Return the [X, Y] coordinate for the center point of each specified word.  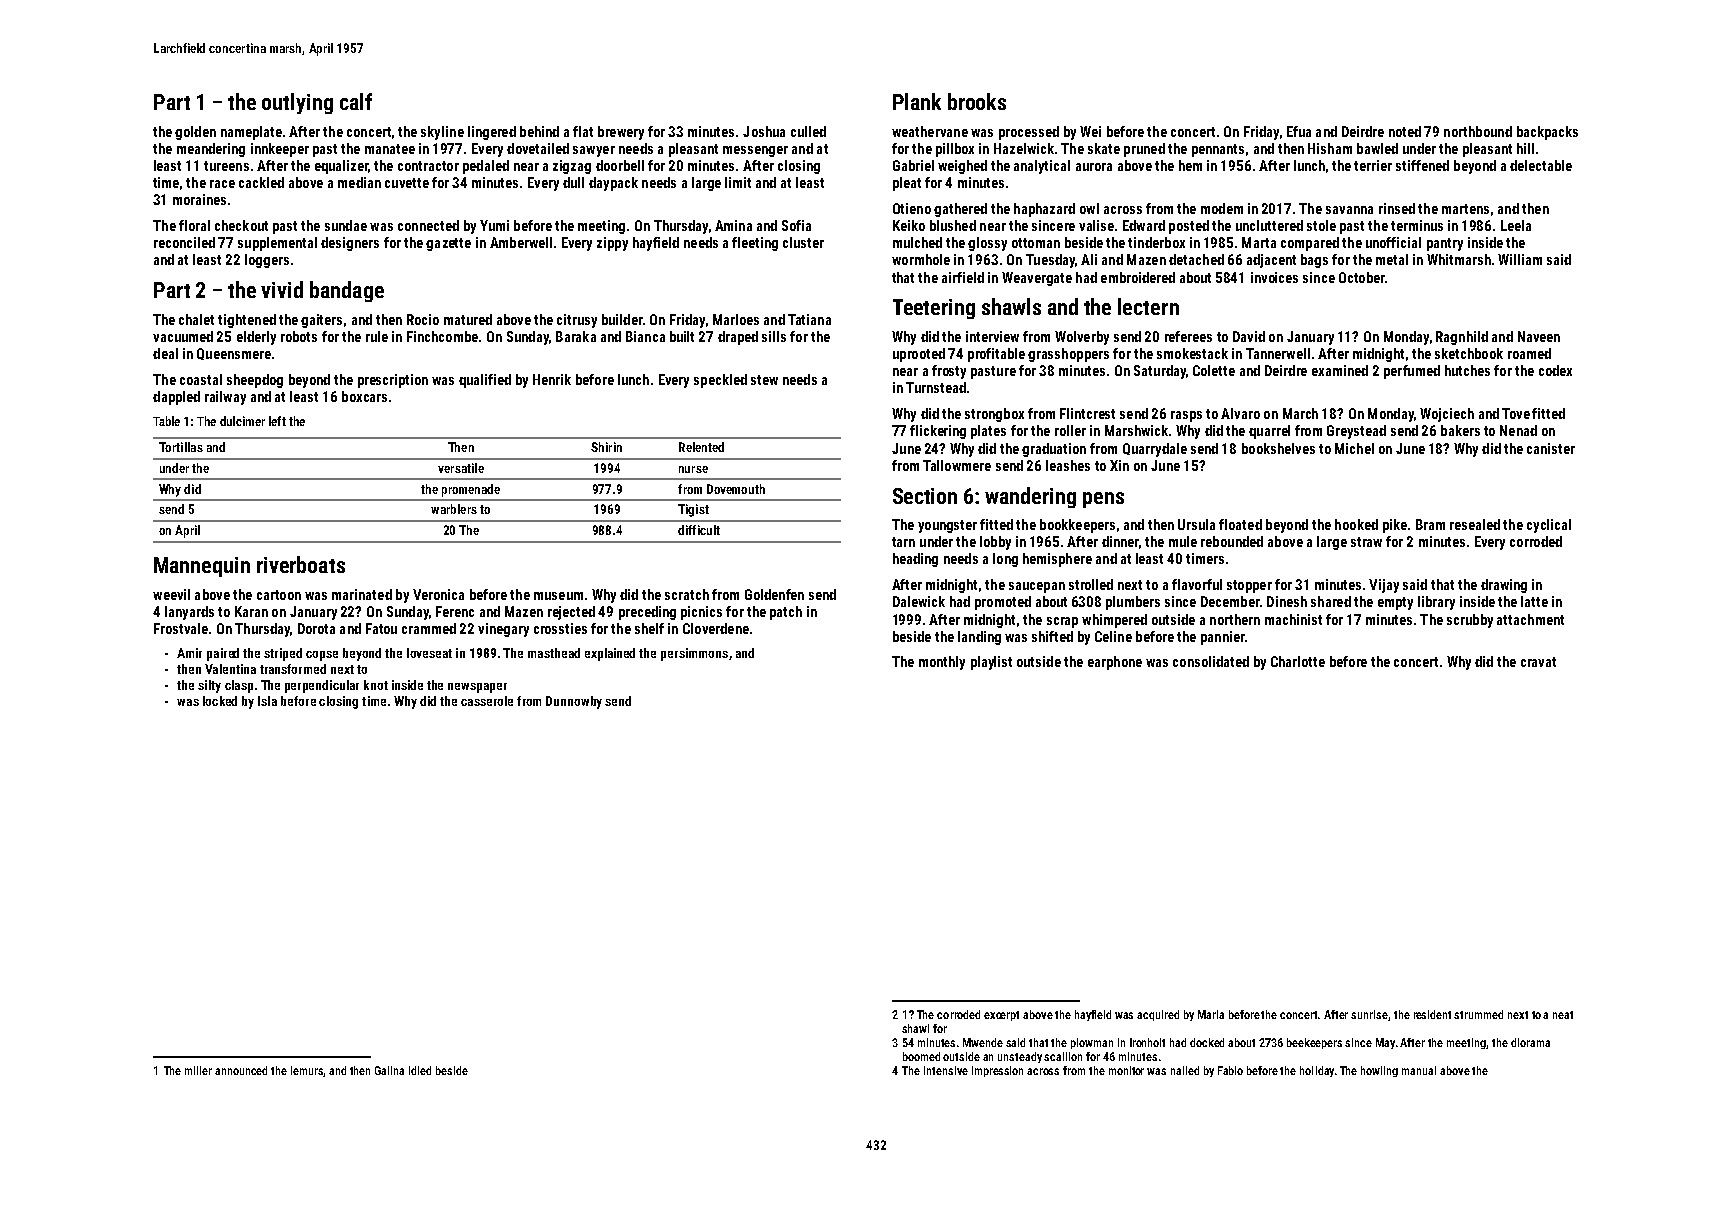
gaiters [321, 321]
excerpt [1001, 1016]
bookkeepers [1077, 526]
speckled [720, 381]
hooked [1356, 524]
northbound [1478, 131]
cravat [1538, 662]
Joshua [764, 131]
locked [220, 701]
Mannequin [202, 567]
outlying [297, 103]
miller [198, 1070]
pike [1395, 526]
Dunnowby [574, 702]
